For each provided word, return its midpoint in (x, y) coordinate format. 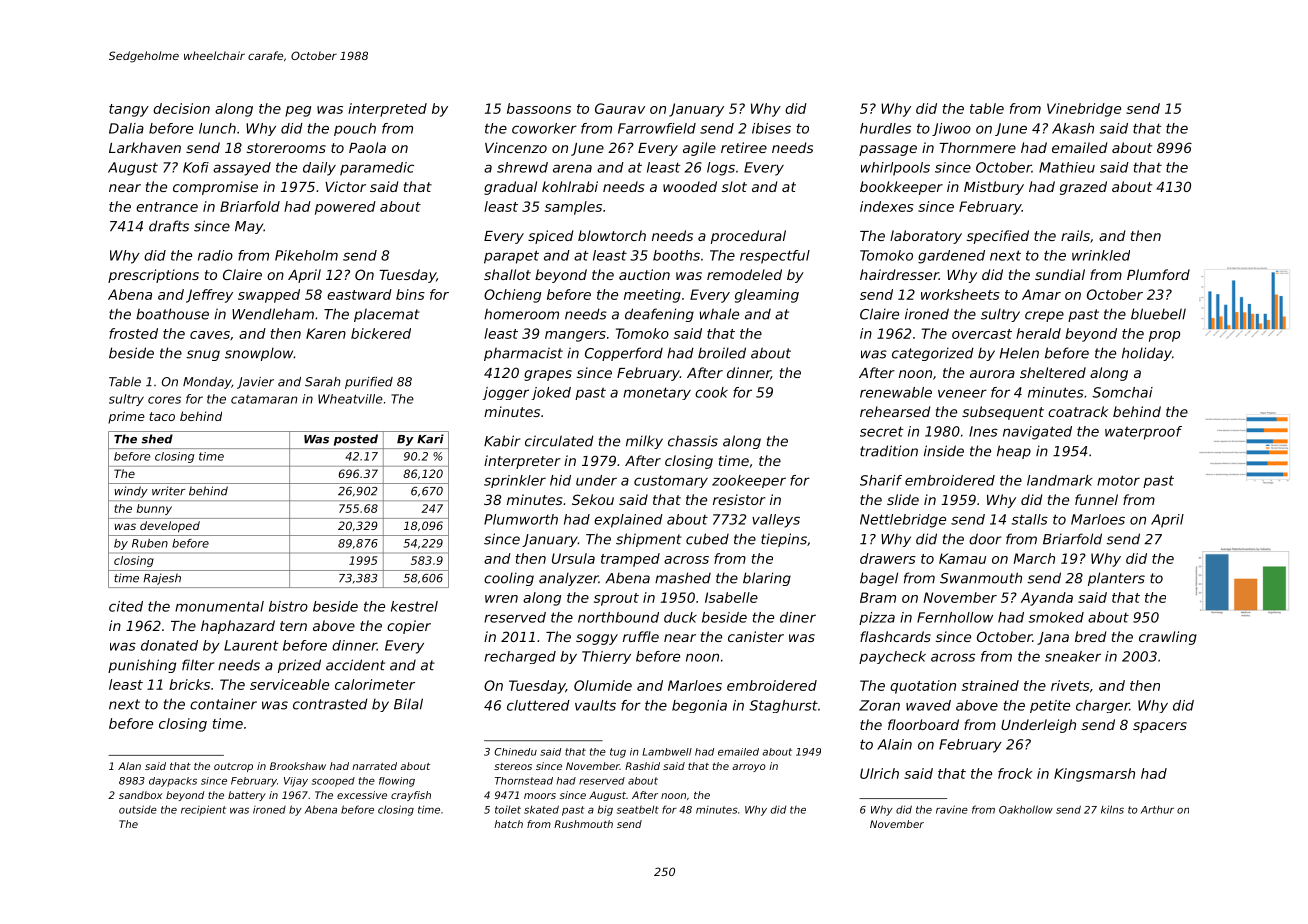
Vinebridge (1084, 110)
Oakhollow (1026, 809)
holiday (1147, 354)
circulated (559, 441)
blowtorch (612, 235)
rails (1075, 235)
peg (298, 111)
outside (138, 809)
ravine (952, 809)
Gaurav (620, 108)
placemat (387, 315)
